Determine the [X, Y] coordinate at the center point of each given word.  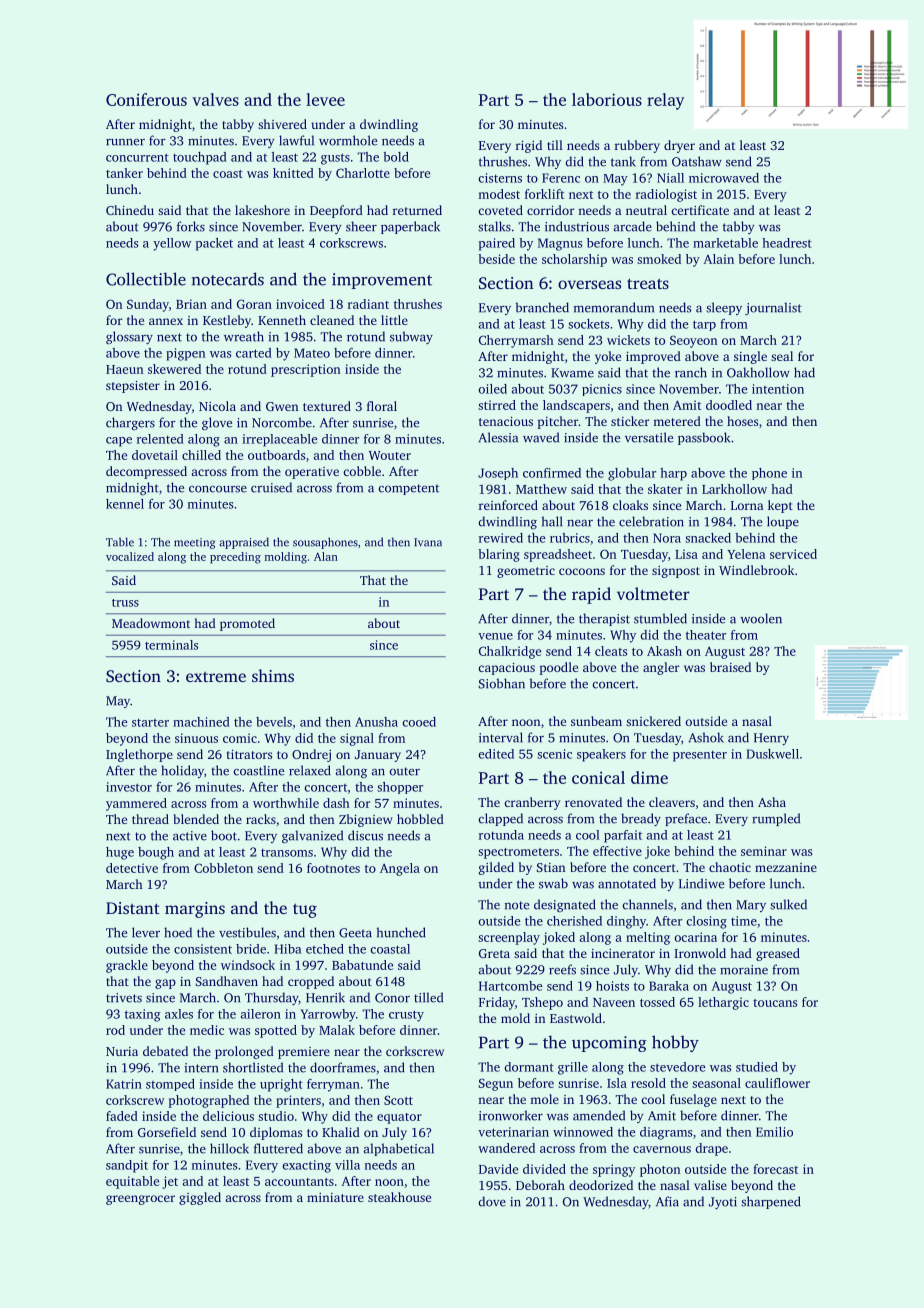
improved [653, 357]
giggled [200, 1198]
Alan [326, 556]
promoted [247, 624]
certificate [700, 210]
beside [496, 259]
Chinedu [130, 210]
